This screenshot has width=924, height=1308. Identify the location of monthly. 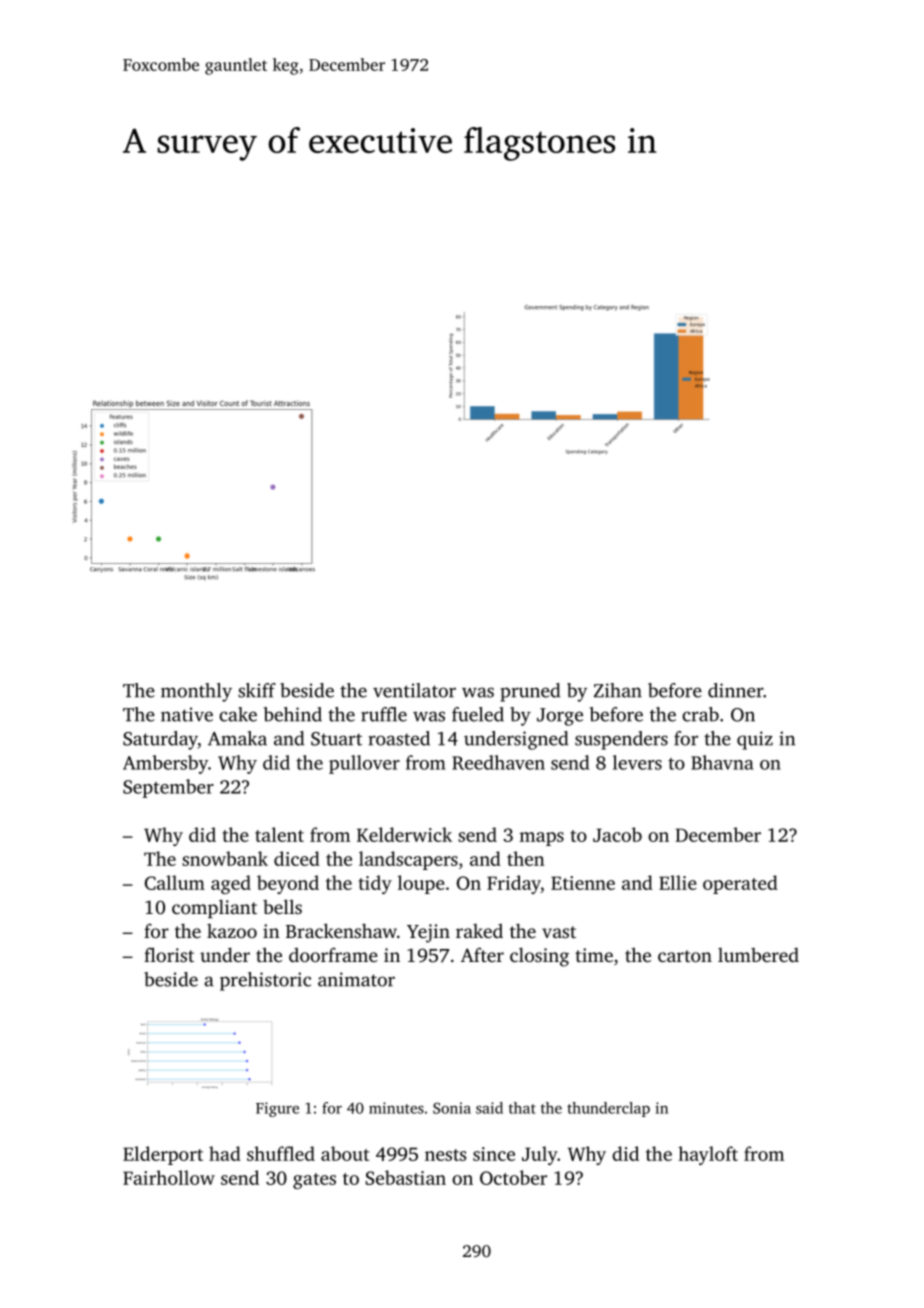
(196, 692).
